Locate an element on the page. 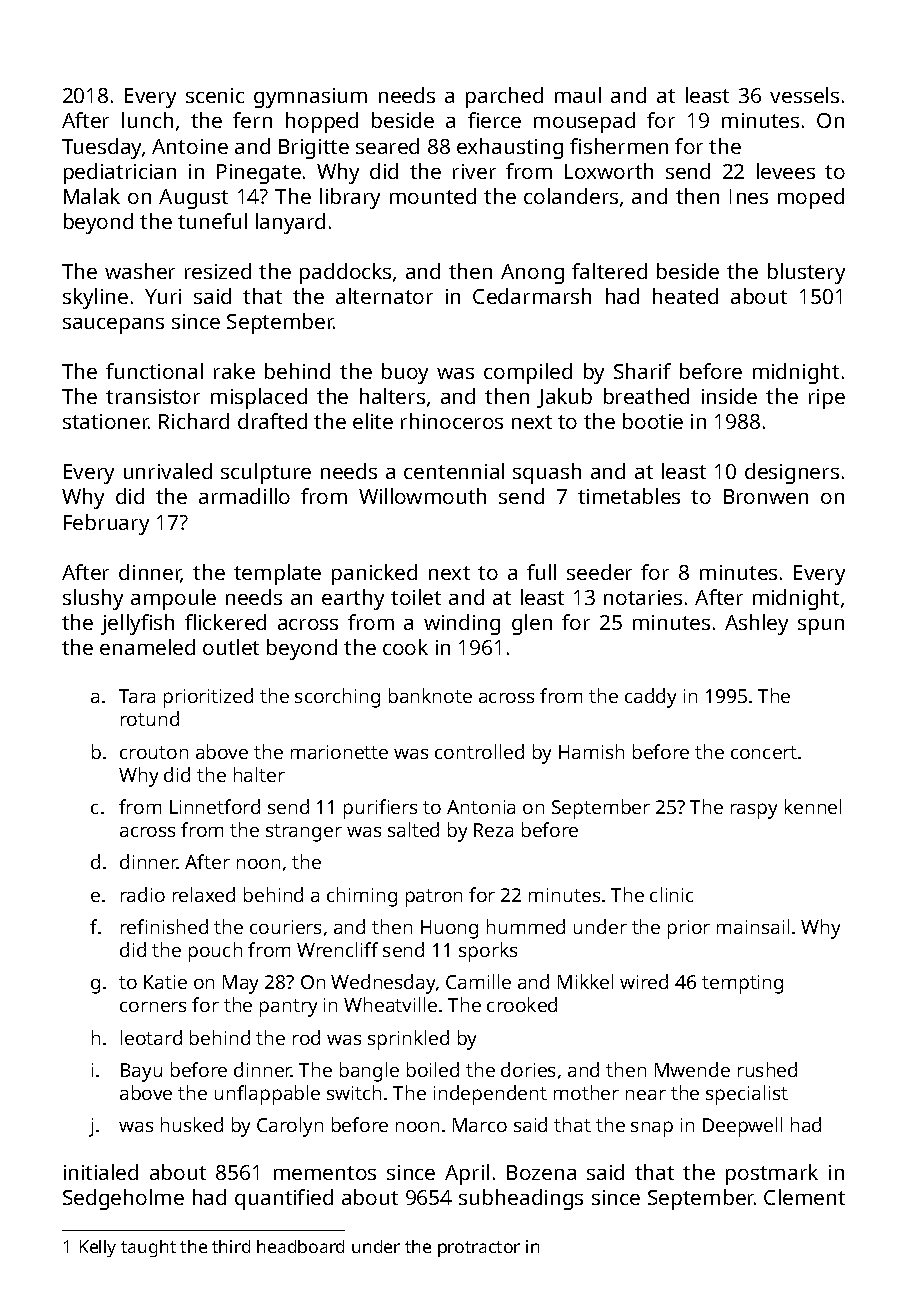  Reza is located at coordinates (493, 830).
